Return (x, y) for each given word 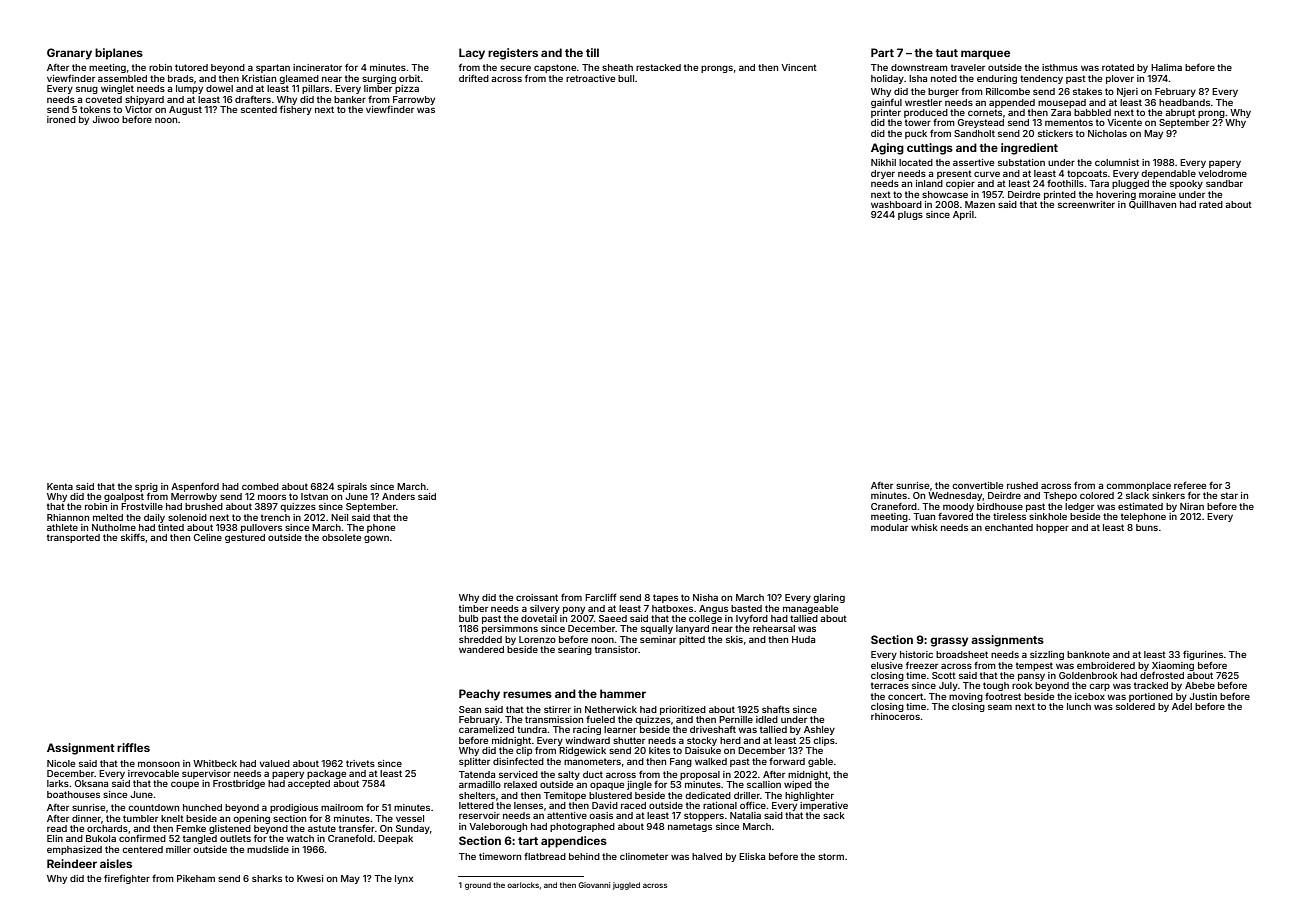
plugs (910, 215)
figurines (1203, 655)
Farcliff (601, 597)
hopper (1052, 528)
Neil (339, 517)
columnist (1117, 162)
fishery (296, 110)
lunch (1079, 706)
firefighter (127, 879)
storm (831, 856)
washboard (896, 204)
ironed (61, 119)
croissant (537, 597)
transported (73, 538)
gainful (886, 103)
